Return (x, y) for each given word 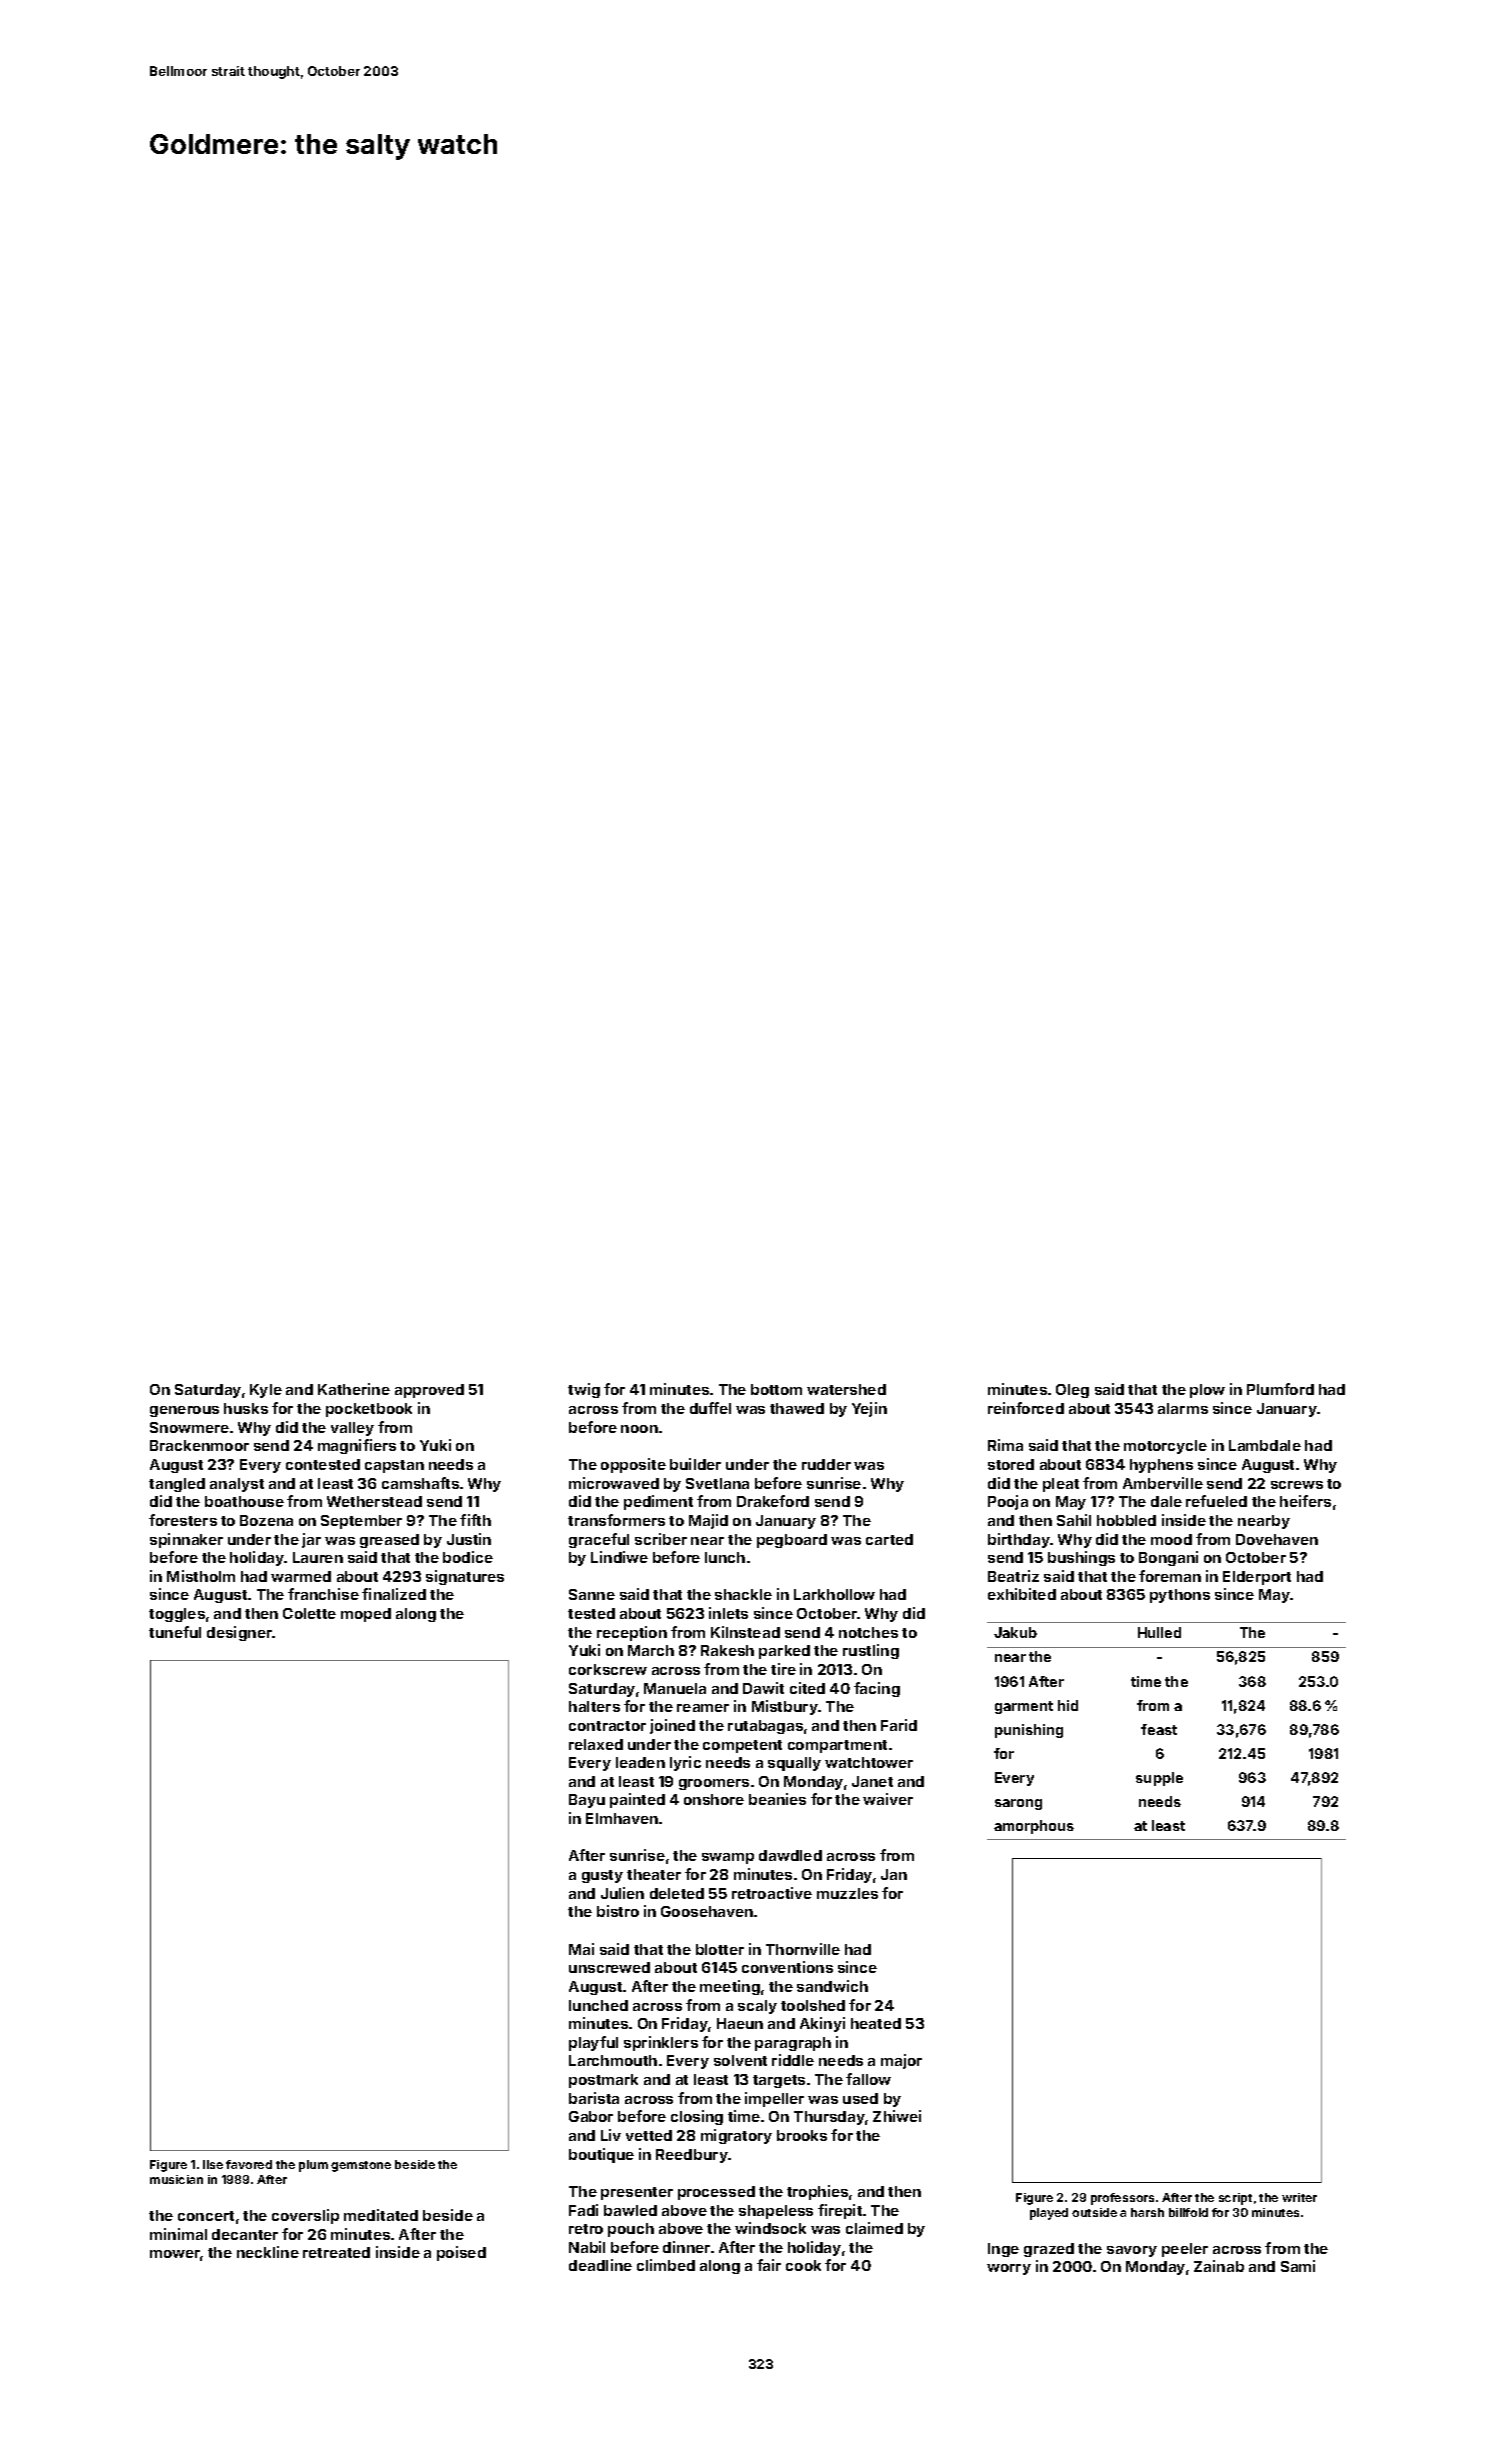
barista (594, 2098)
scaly (757, 2007)
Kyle (266, 1391)
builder (695, 1464)
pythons (1180, 1596)
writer (1299, 2197)
